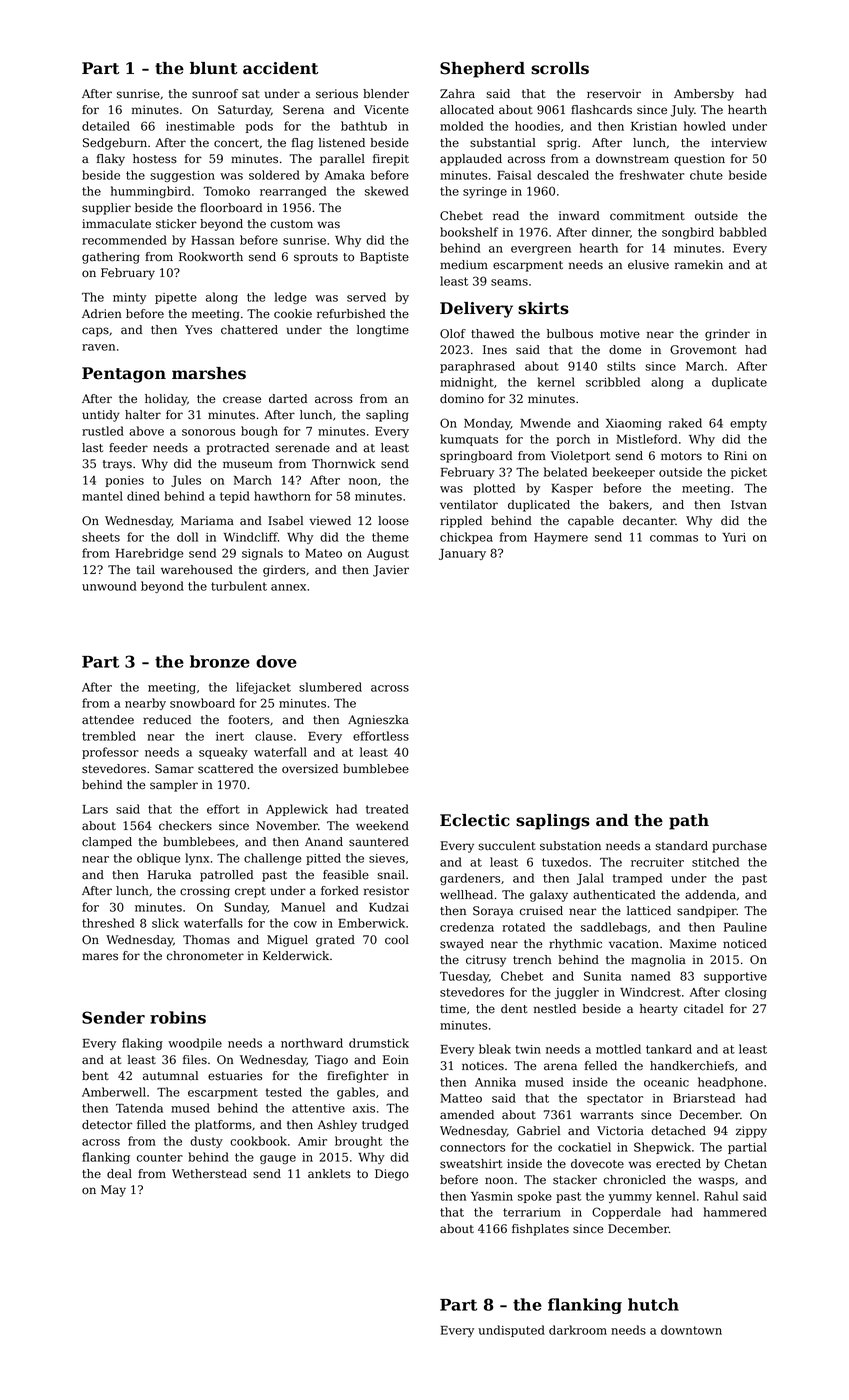 The height and width of the screenshot is (1400, 849). I want to click on commas, so click(674, 538).
